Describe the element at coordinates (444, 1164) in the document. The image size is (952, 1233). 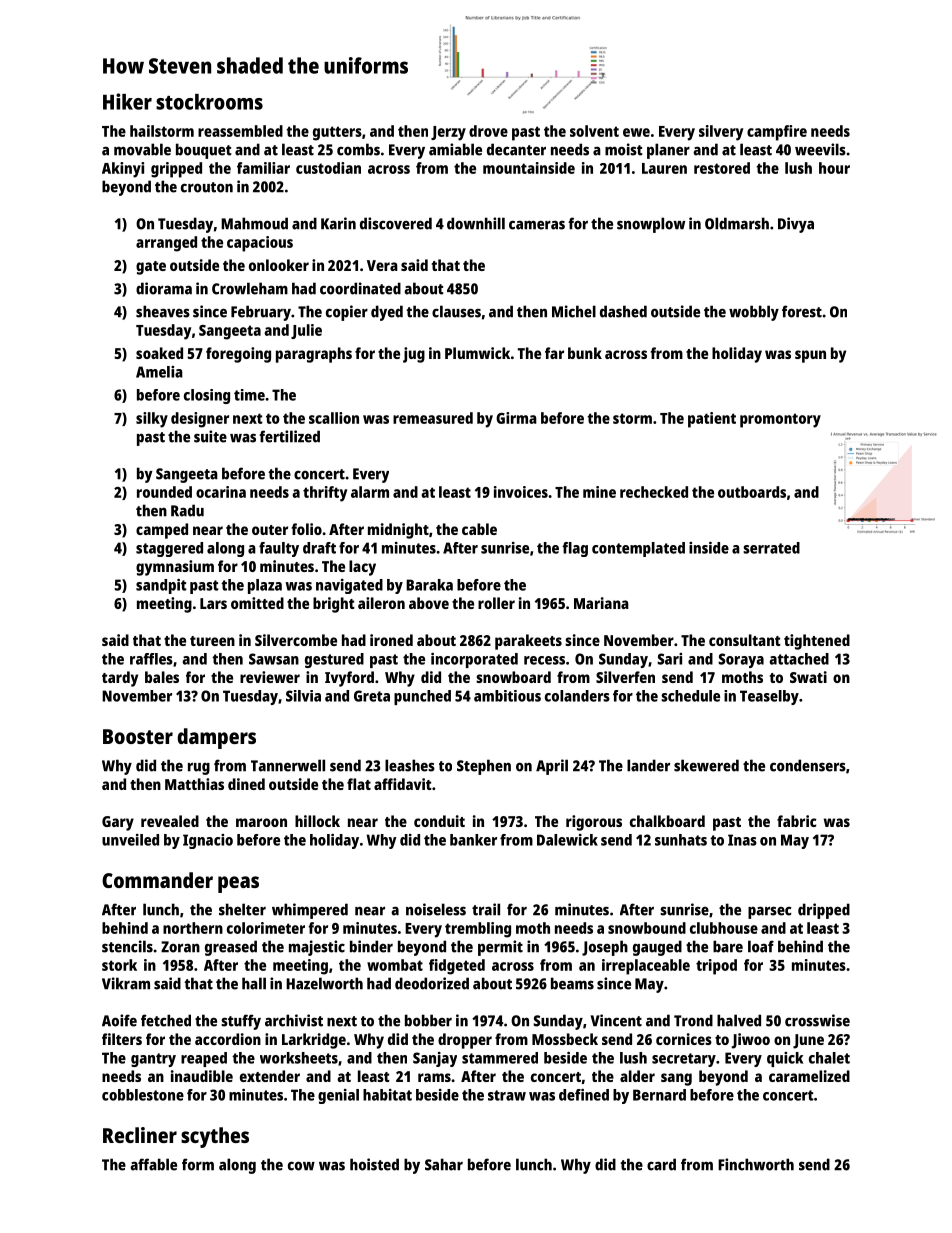
I see `Sahar` at that location.
